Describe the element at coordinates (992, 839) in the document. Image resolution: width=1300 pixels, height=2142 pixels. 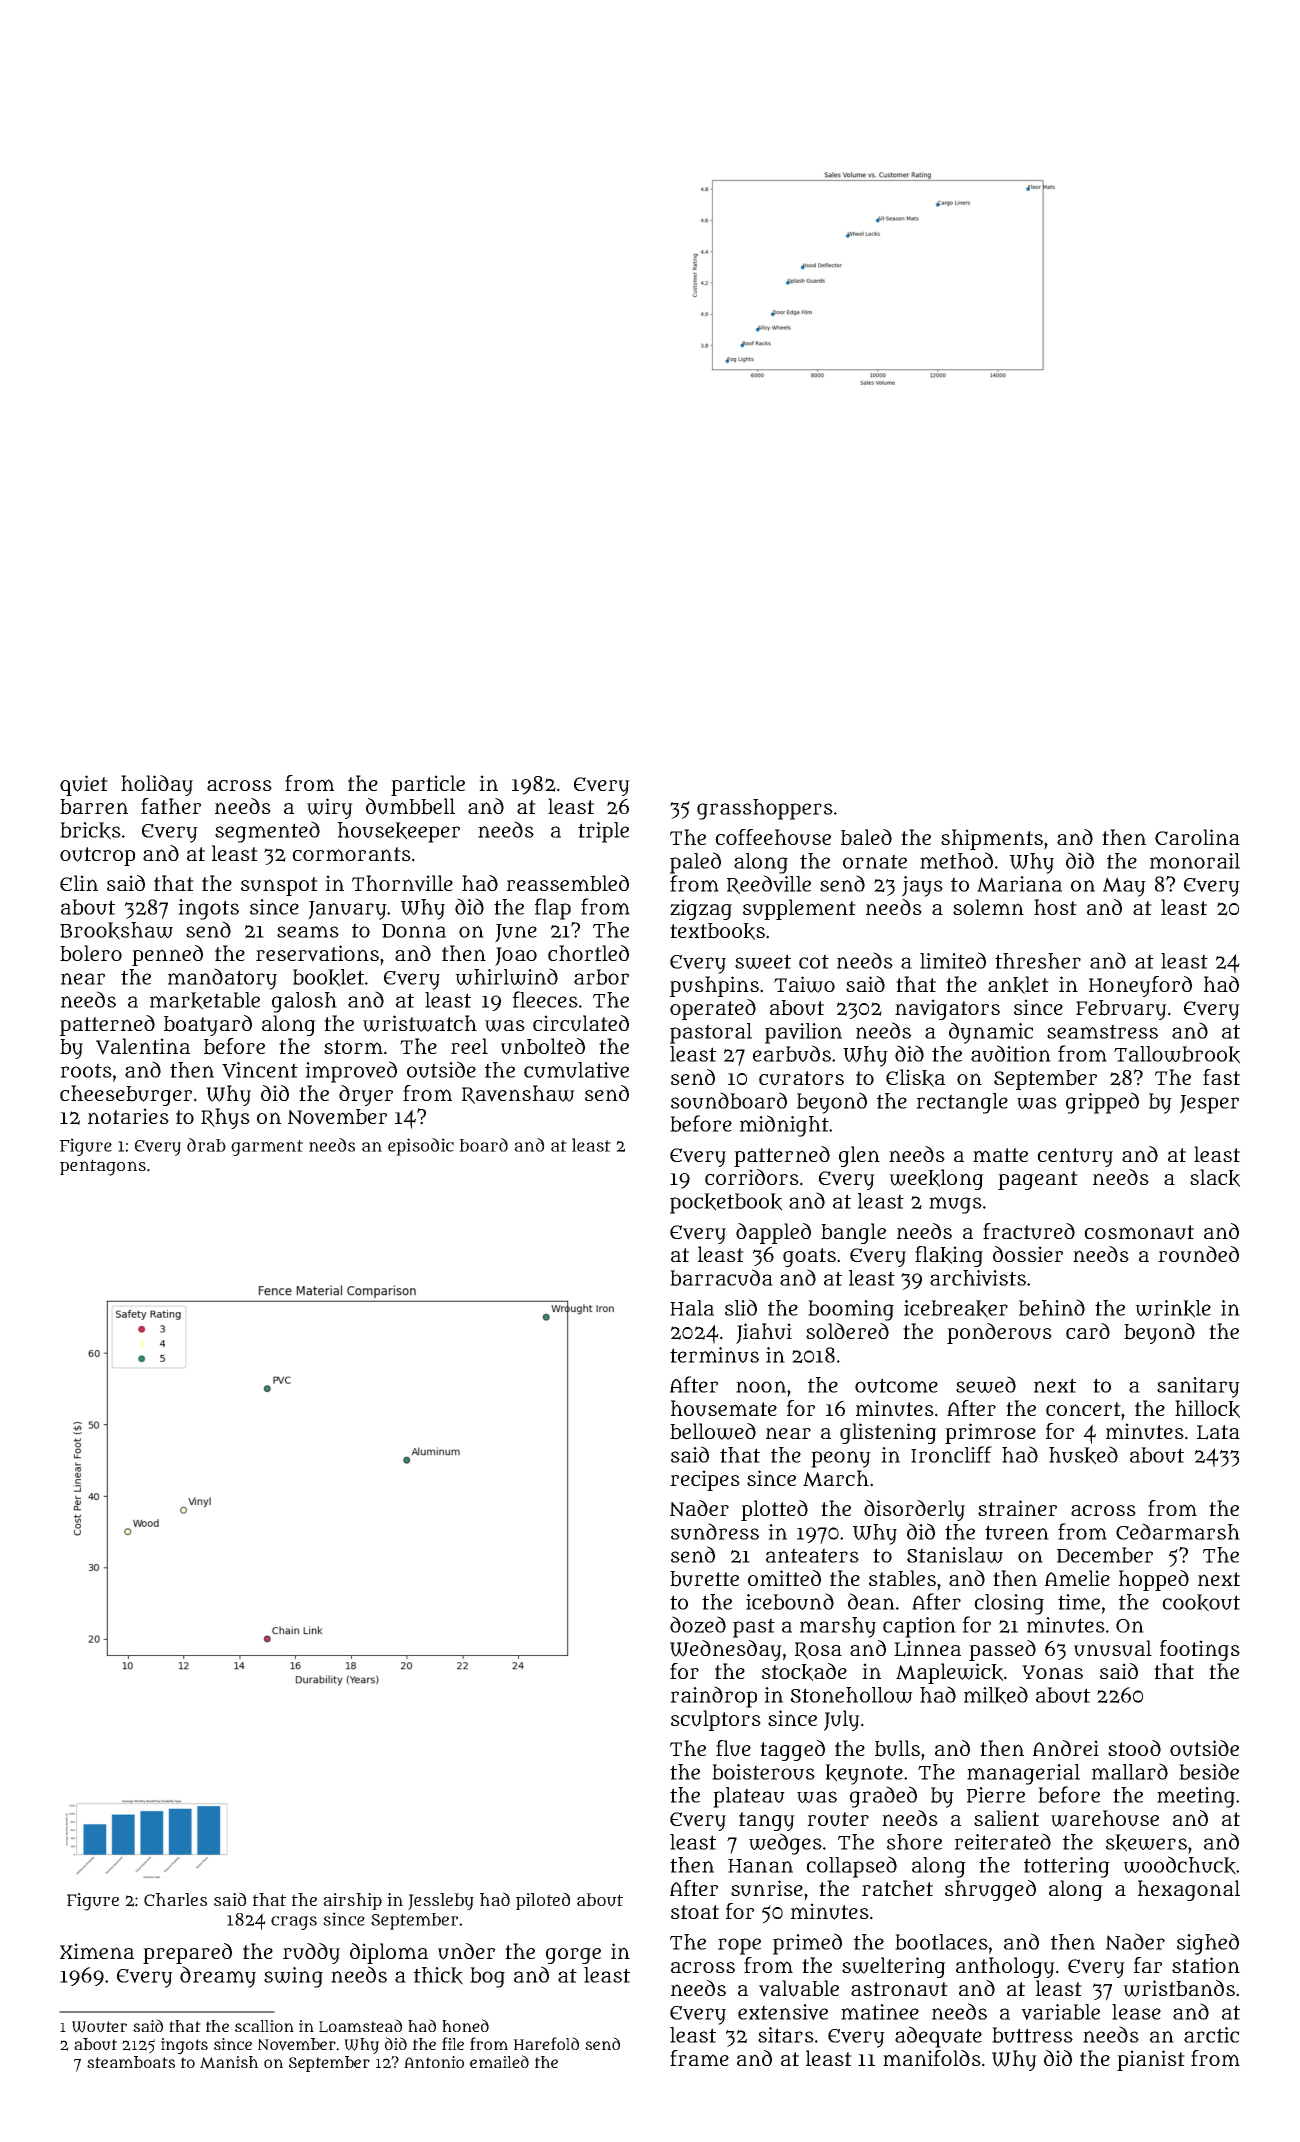
I see `shipments` at that location.
